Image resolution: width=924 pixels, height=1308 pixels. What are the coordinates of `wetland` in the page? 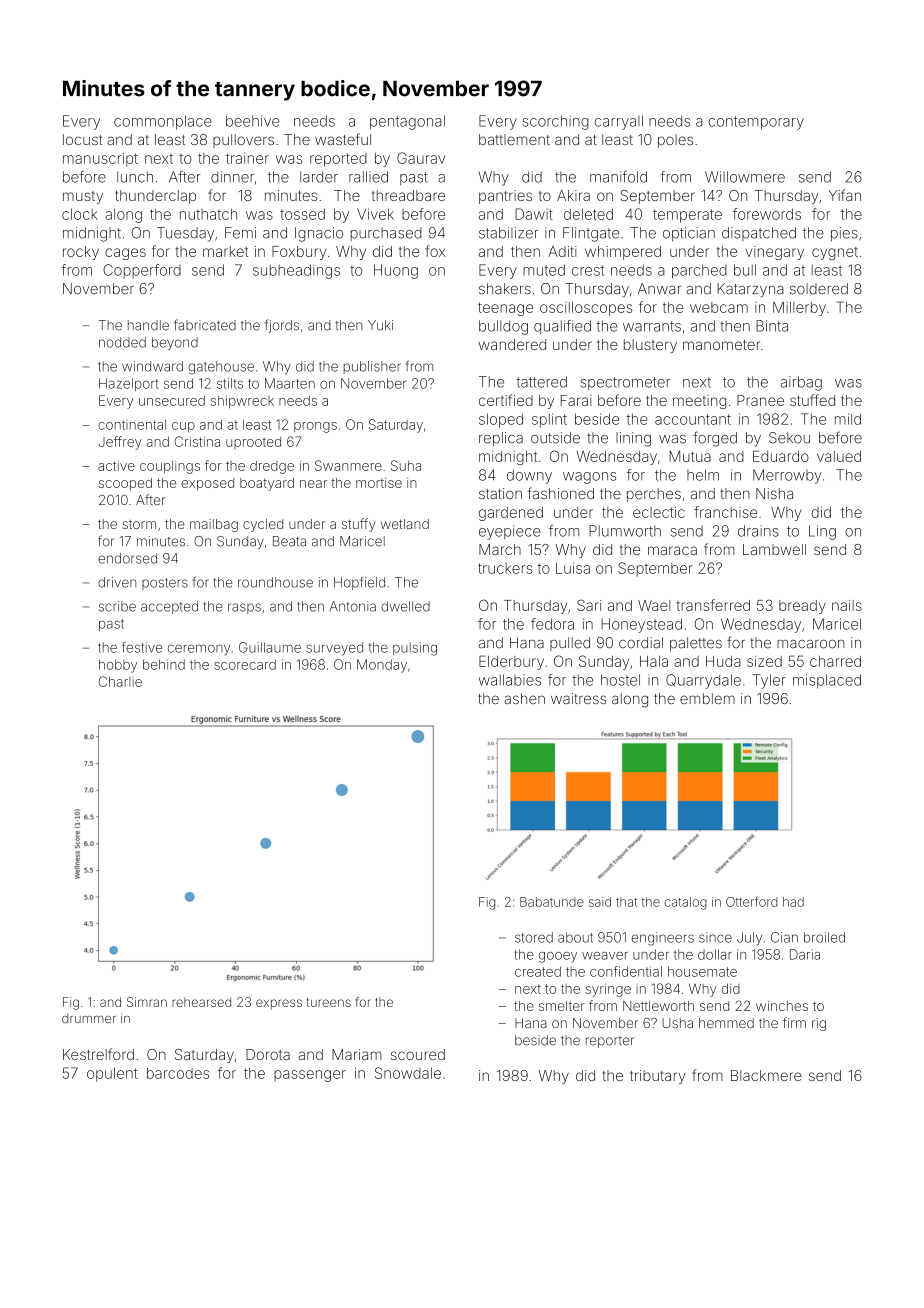 It's located at (405, 524).
